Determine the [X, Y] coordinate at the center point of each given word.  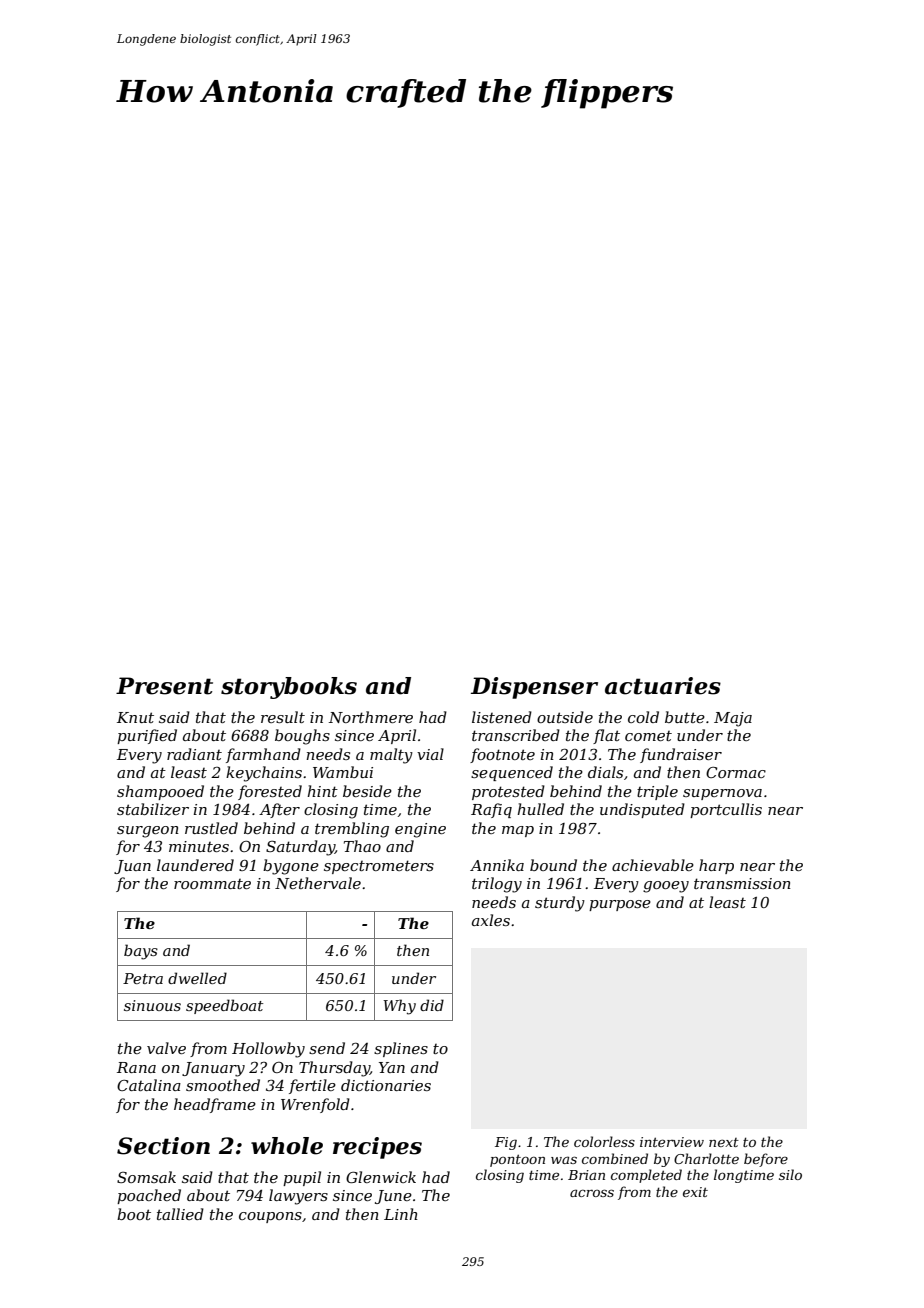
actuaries [663, 686]
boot [134, 1214]
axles [491, 920]
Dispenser [534, 688]
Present [164, 686]
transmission [742, 883]
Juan [132, 867]
